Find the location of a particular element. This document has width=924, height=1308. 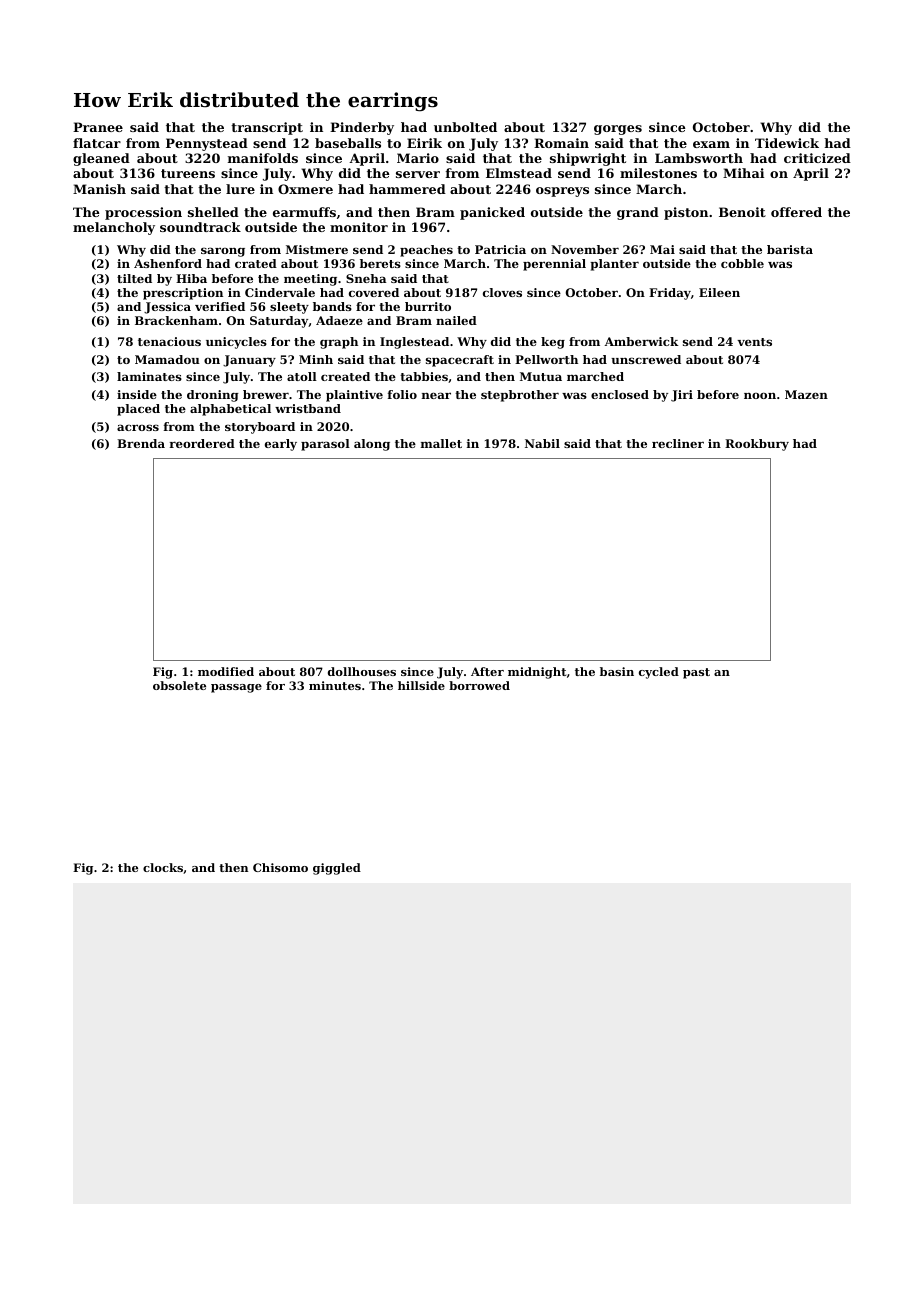

Pranee is located at coordinates (98, 127).
